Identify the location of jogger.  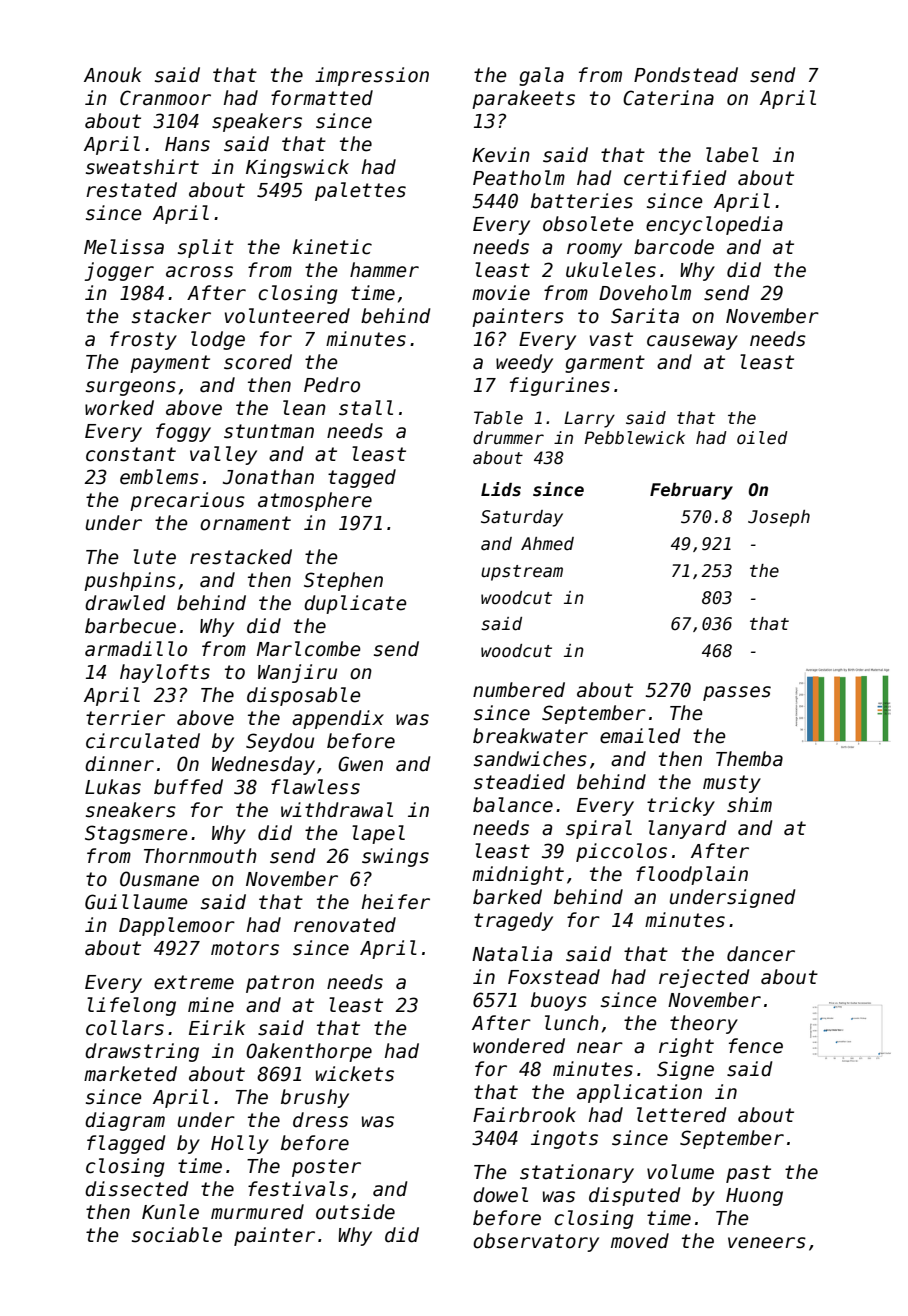
(119, 271).
